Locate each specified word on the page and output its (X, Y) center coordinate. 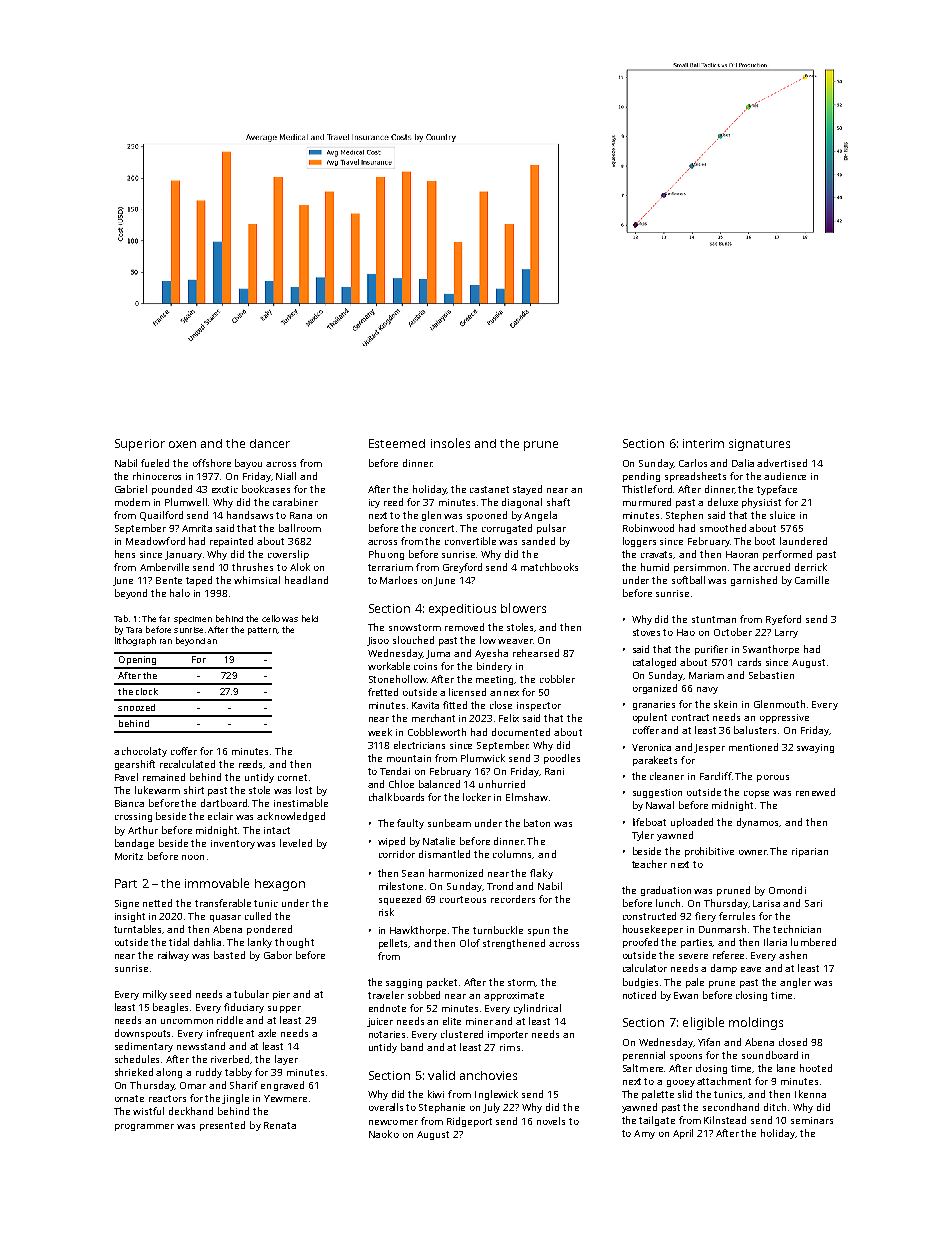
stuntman (714, 619)
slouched (413, 640)
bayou (248, 464)
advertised (782, 463)
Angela (540, 516)
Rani (554, 771)
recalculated (187, 764)
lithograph (135, 641)
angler (795, 983)
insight (130, 917)
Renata (280, 1125)
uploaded (692, 823)
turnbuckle (498, 930)
